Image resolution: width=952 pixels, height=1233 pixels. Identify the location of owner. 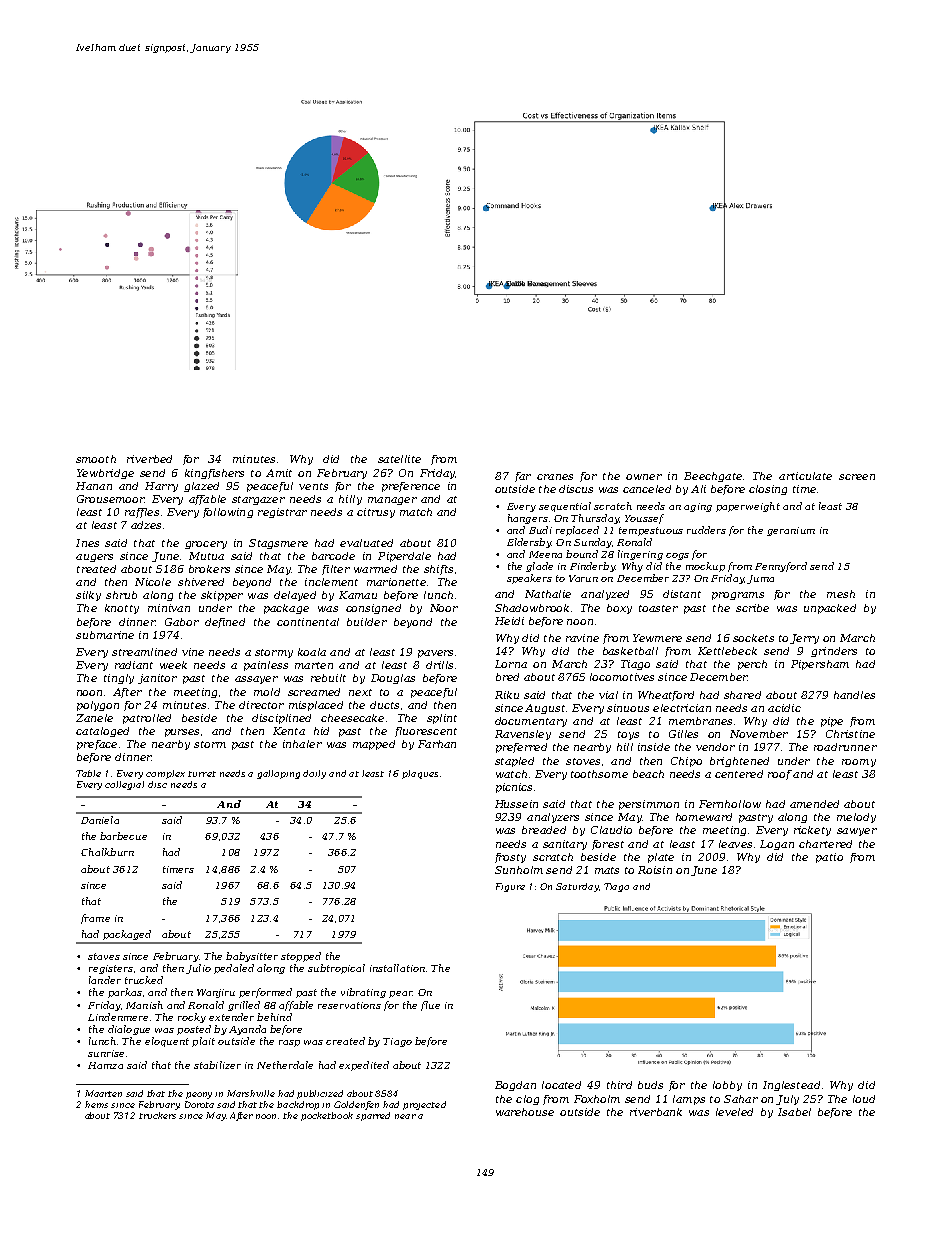
(644, 477).
